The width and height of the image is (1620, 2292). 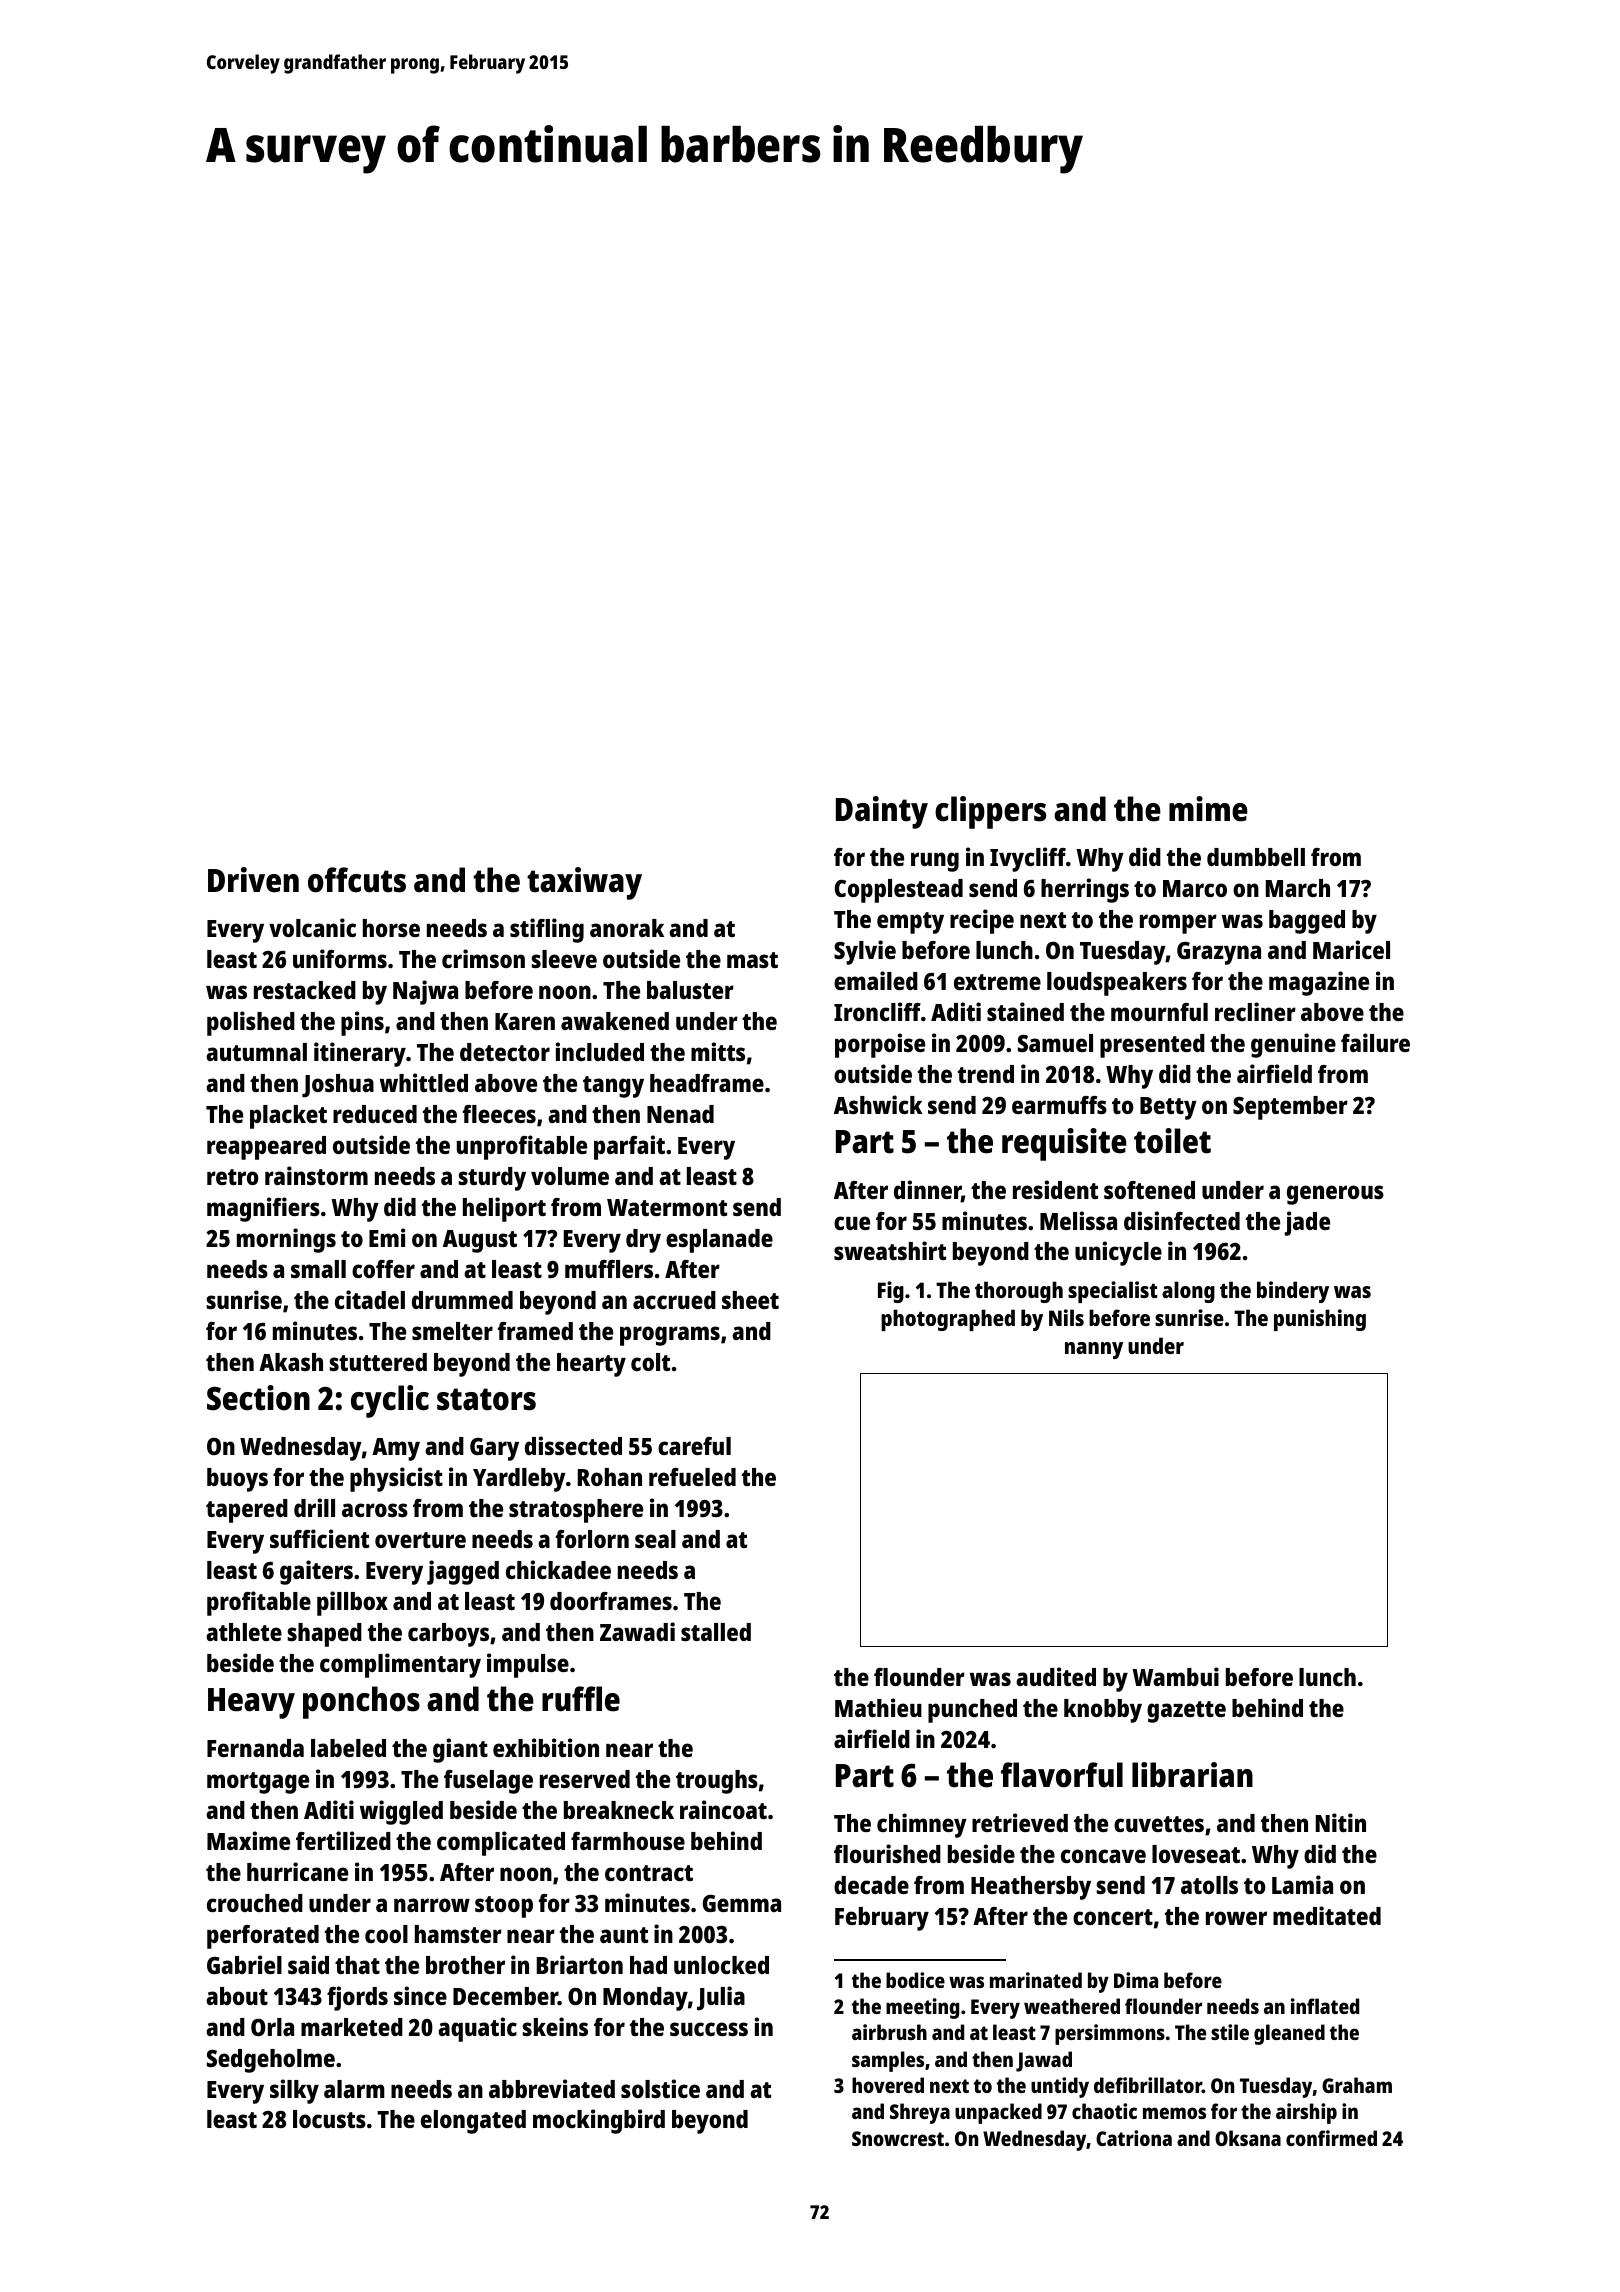 What do you see at coordinates (990, 812) in the image?
I see `clippers` at bounding box center [990, 812].
